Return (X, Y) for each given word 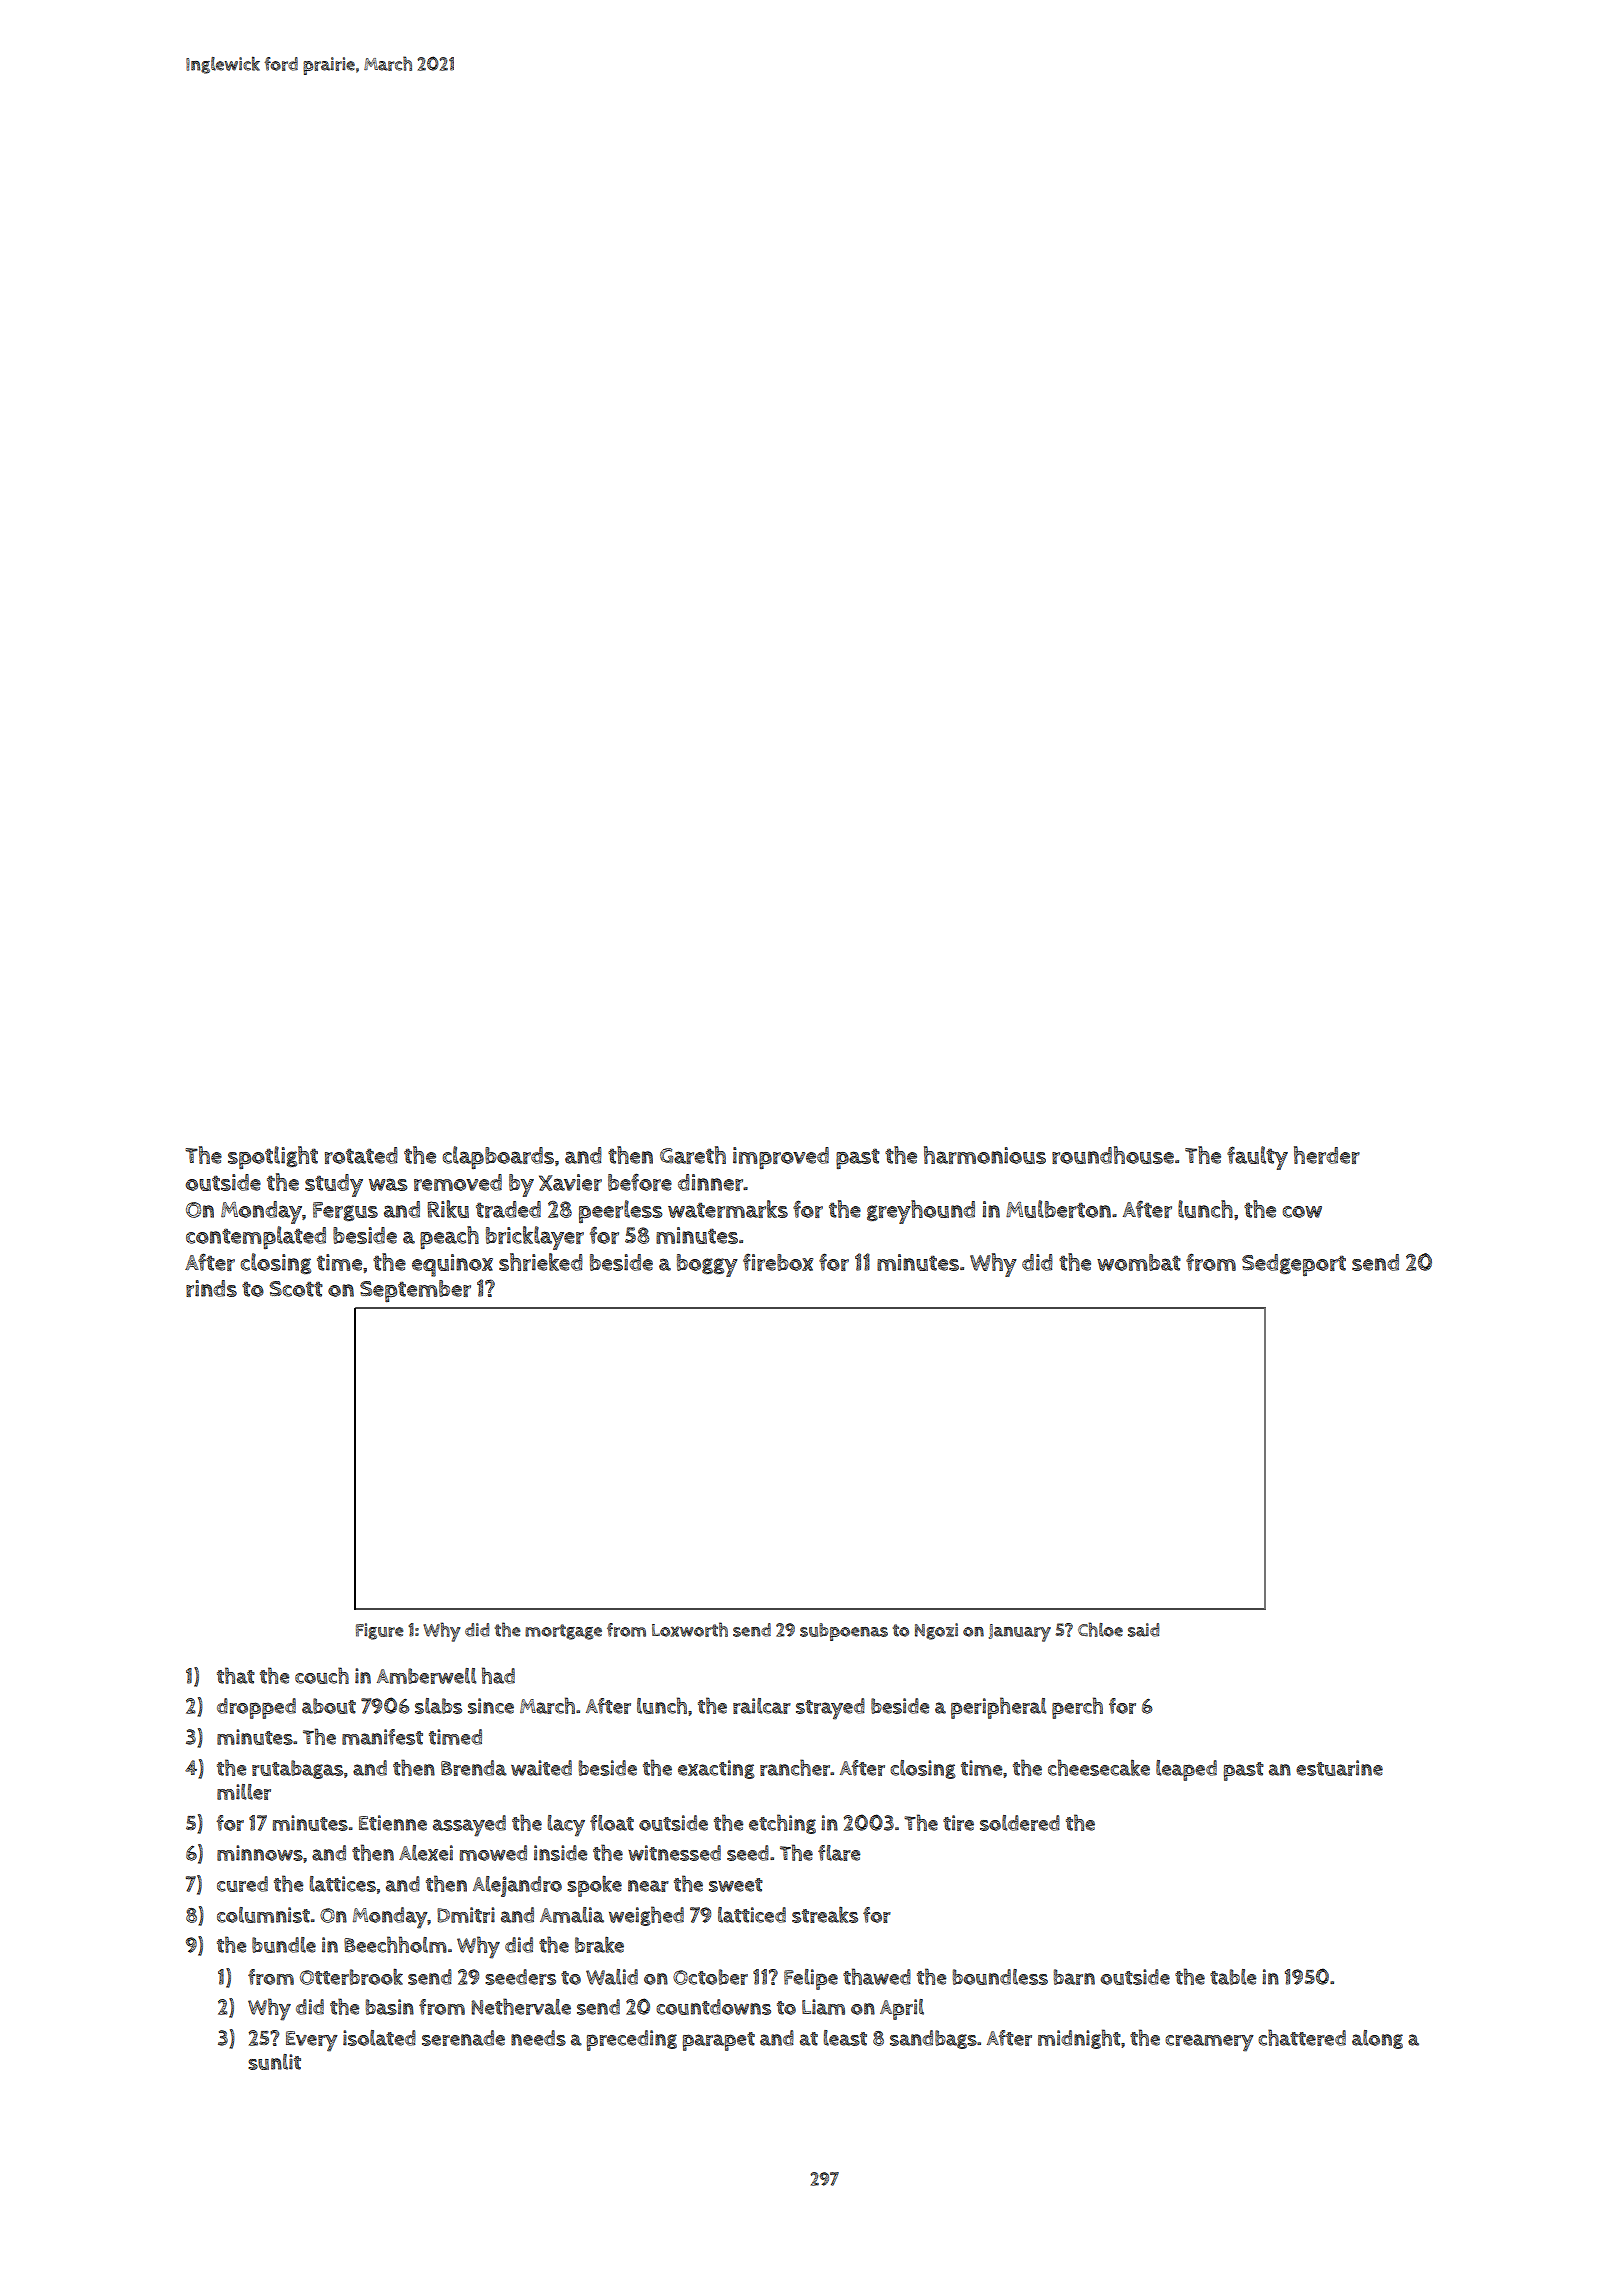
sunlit (274, 2062)
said (1143, 1630)
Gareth (693, 1155)
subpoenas (844, 1632)
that (236, 1675)
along (1377, 2039)
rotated (361, 1155)
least (845, 2038)
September (415, 1291)
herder (1327, 1155)
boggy (707, 1265)
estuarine (1339, 1768)
